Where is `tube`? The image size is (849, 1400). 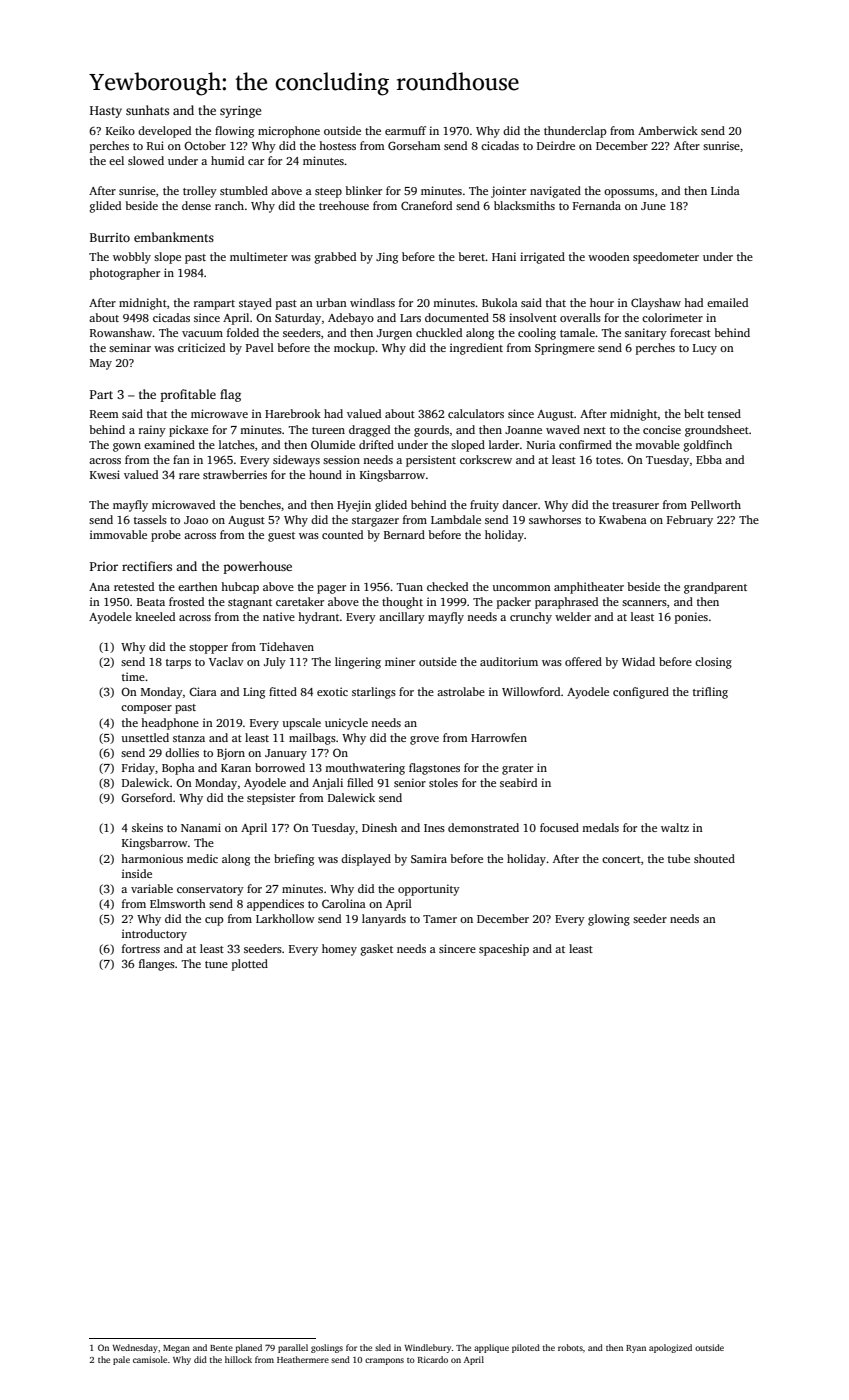 tube is located at coordinates (679, 858).
